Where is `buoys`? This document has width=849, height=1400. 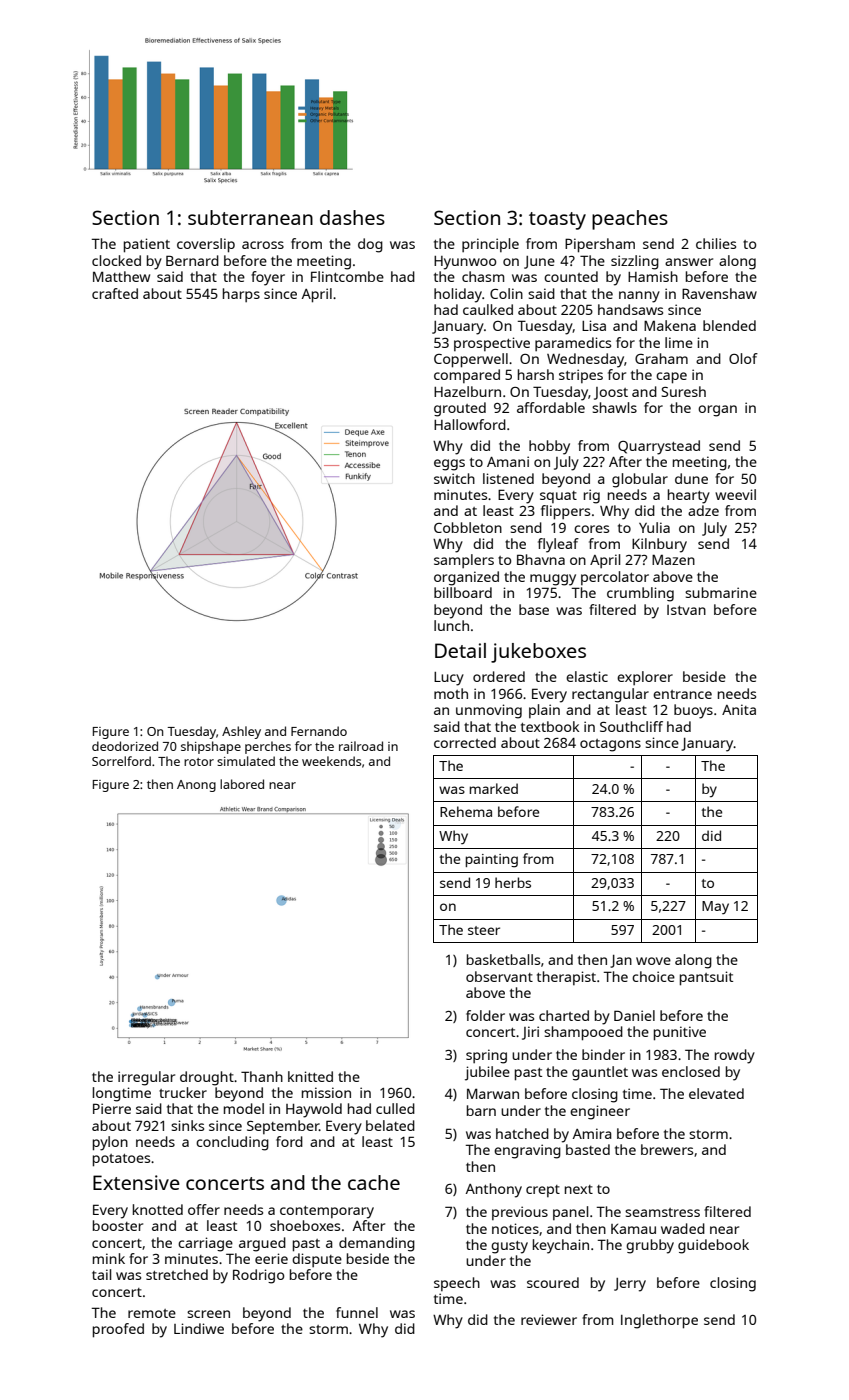
buoys is located at coordinates (693, 711).
